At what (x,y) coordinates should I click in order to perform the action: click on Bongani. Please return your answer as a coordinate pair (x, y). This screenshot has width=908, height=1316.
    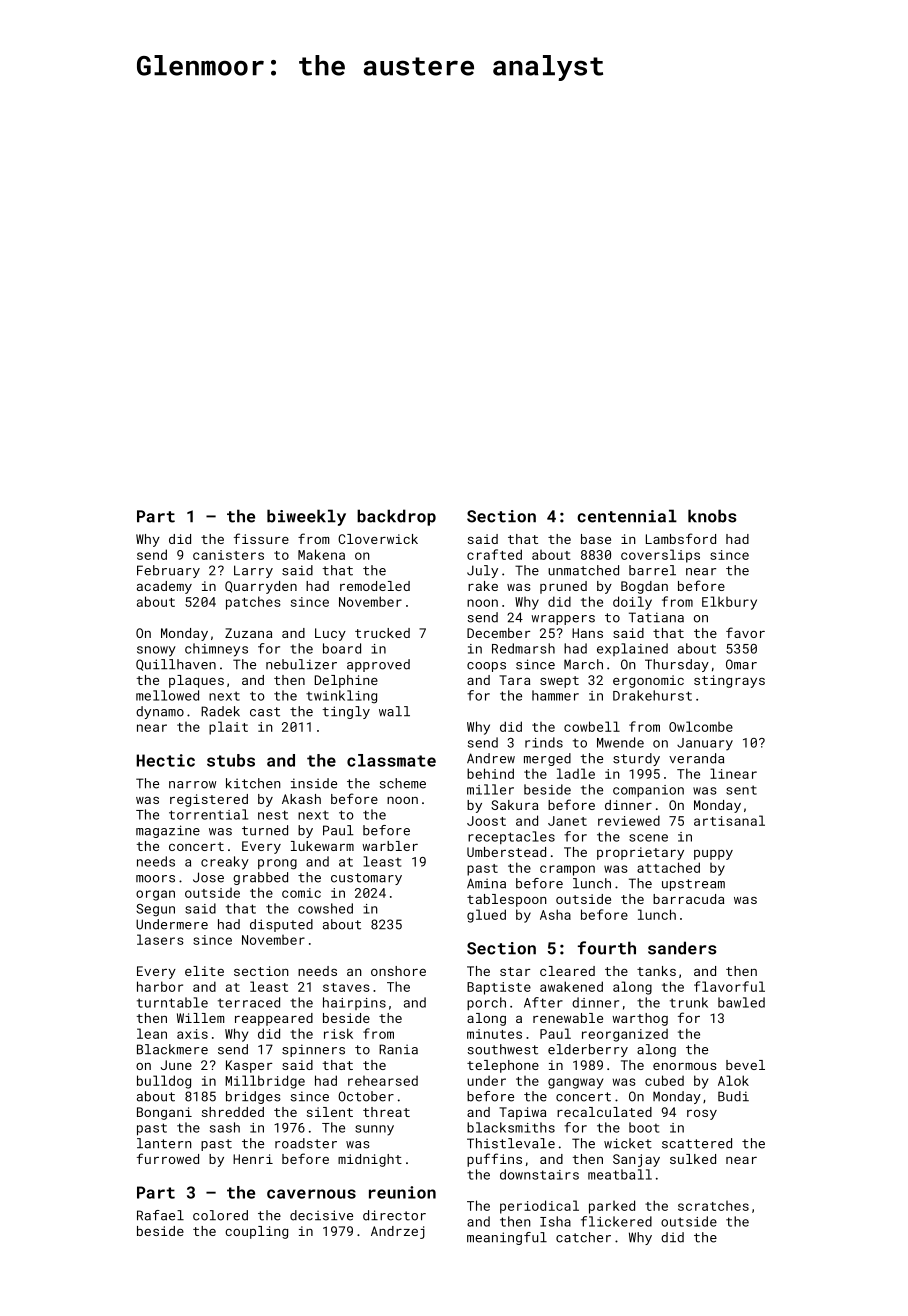
    Looking at the image, I should click on (164, 1113).
